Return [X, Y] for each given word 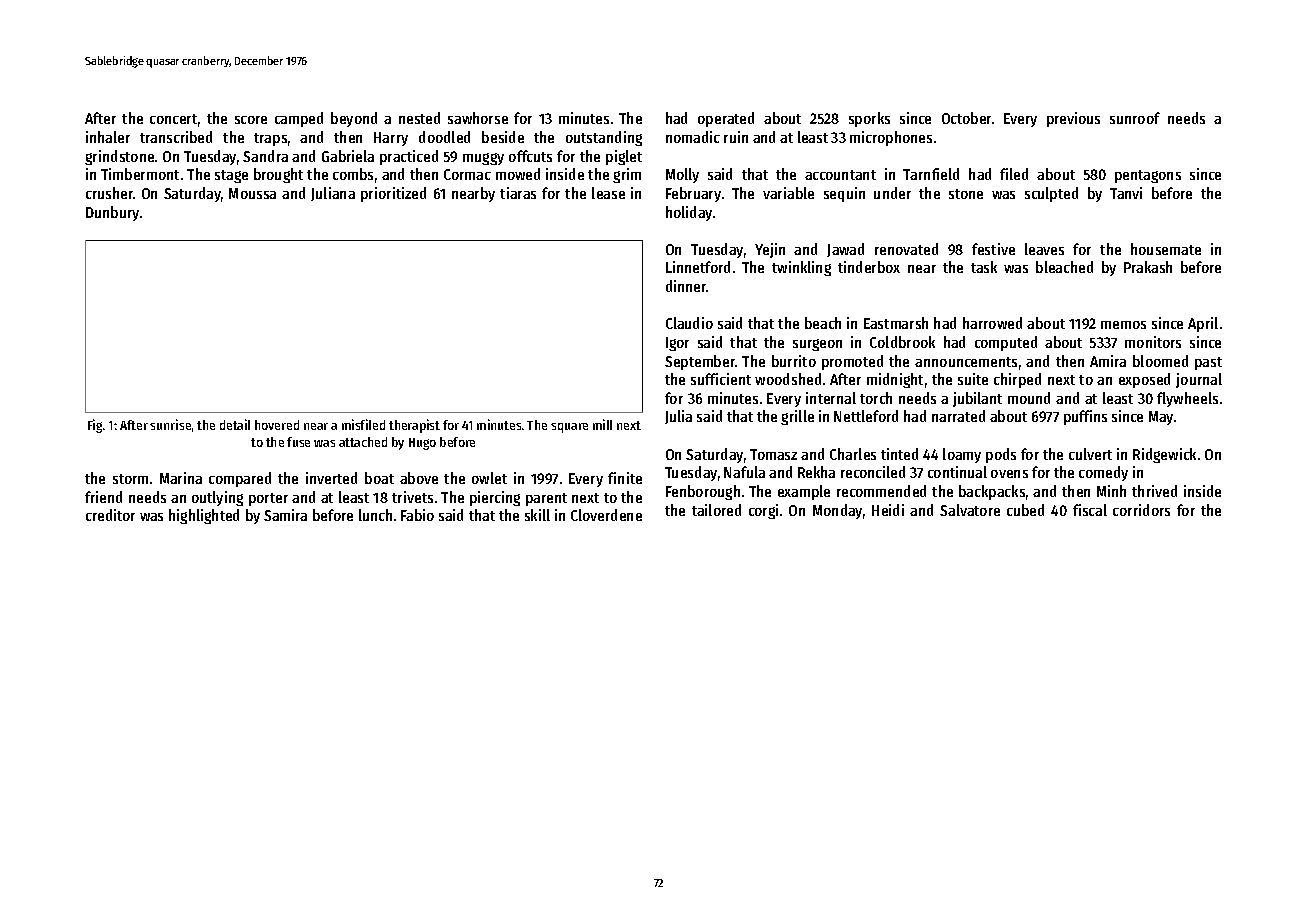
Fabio [417, 515]
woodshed [788, 379]
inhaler [108, 137]
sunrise [170, 424]
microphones [891, 138]
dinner [686, 286]
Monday [837, 511]
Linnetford [698, 267]
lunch [375, 515]
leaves [1044, 249]
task [984, 267]
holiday [689, 213]
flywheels [1187, 399]
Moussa [252, 193]
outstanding [604, 138]
